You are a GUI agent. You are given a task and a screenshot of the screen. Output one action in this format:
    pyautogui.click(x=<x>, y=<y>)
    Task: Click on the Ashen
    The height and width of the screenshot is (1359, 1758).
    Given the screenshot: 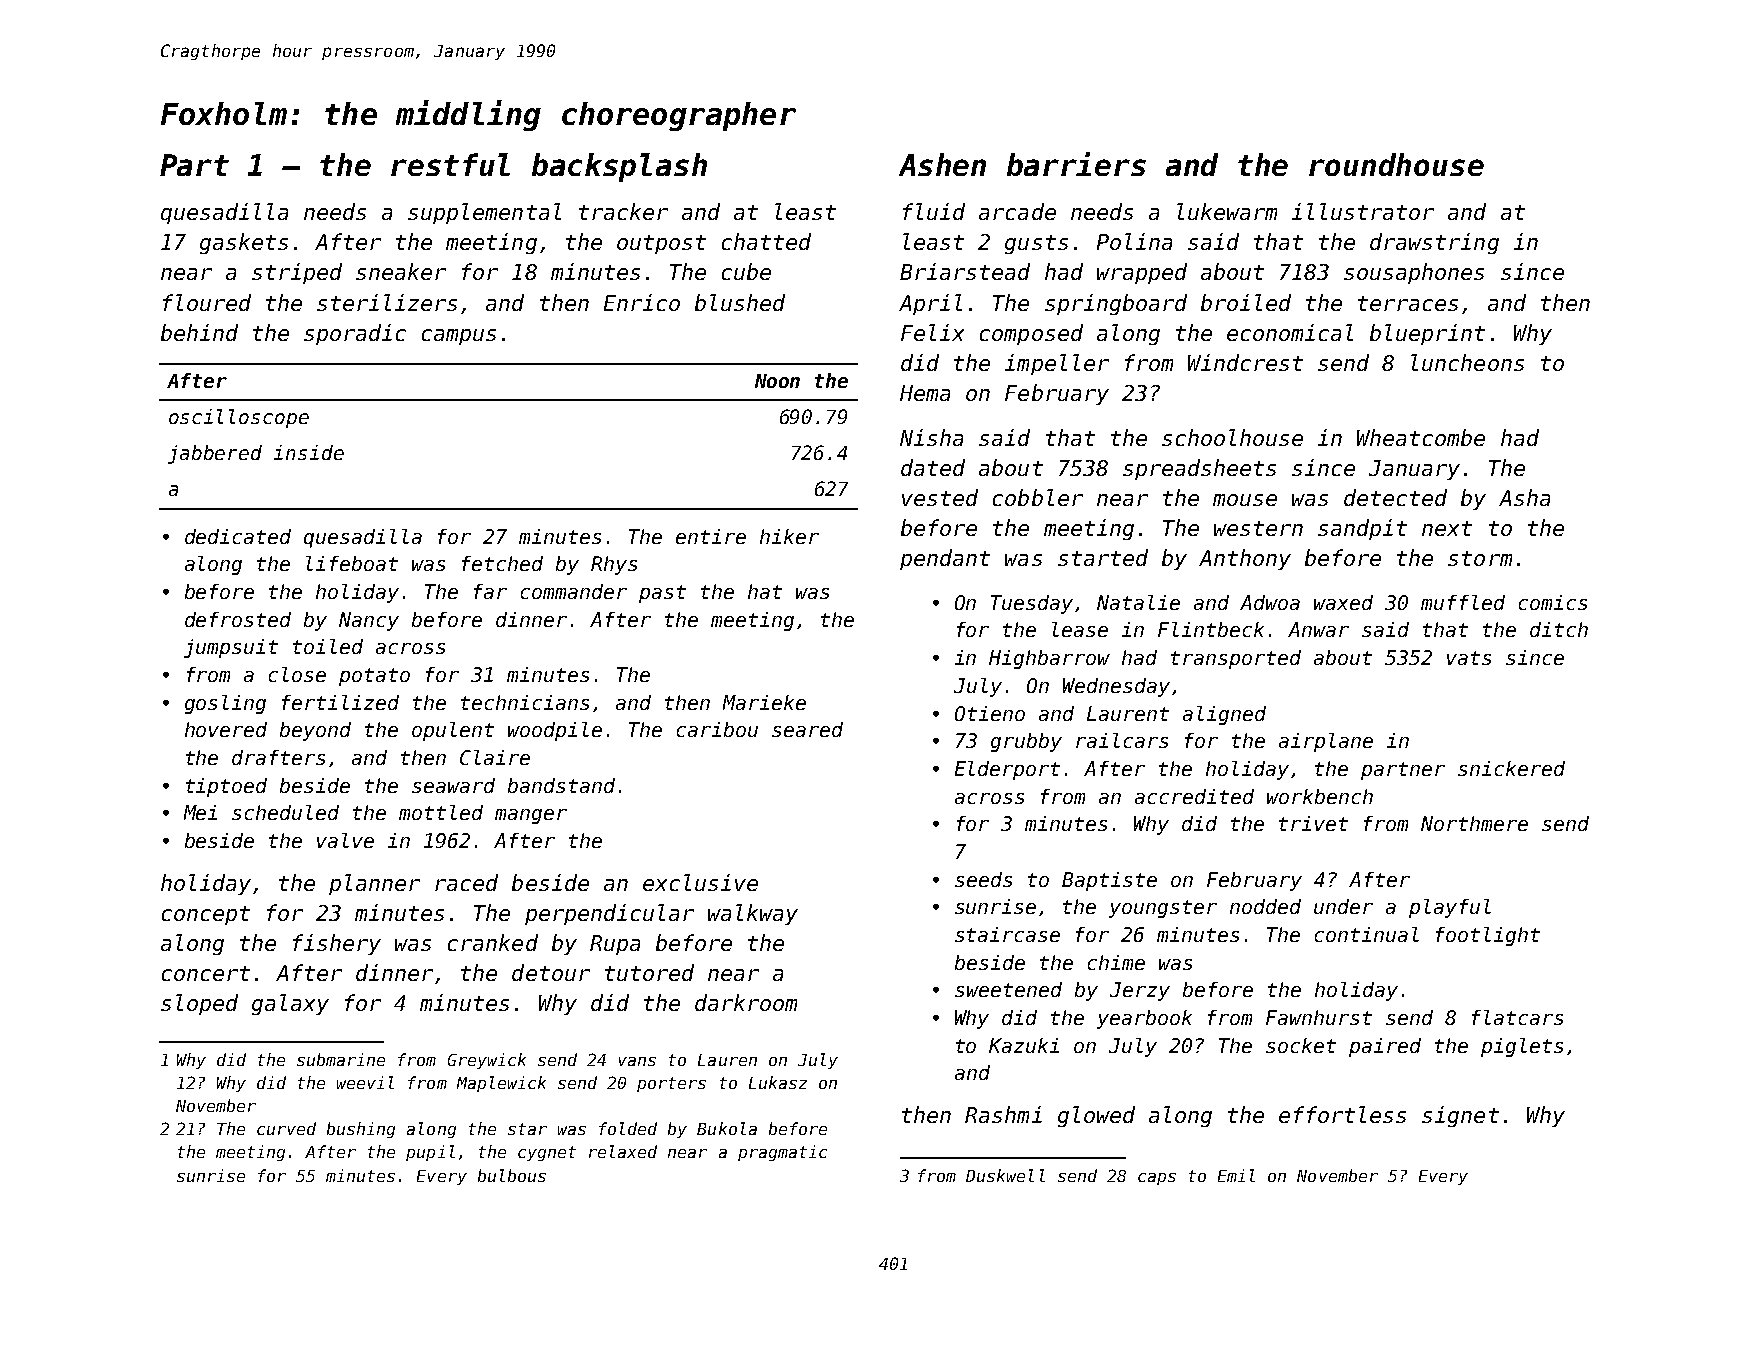 What is the action you would take?
    pyautogui.click(x=942, y=164)
